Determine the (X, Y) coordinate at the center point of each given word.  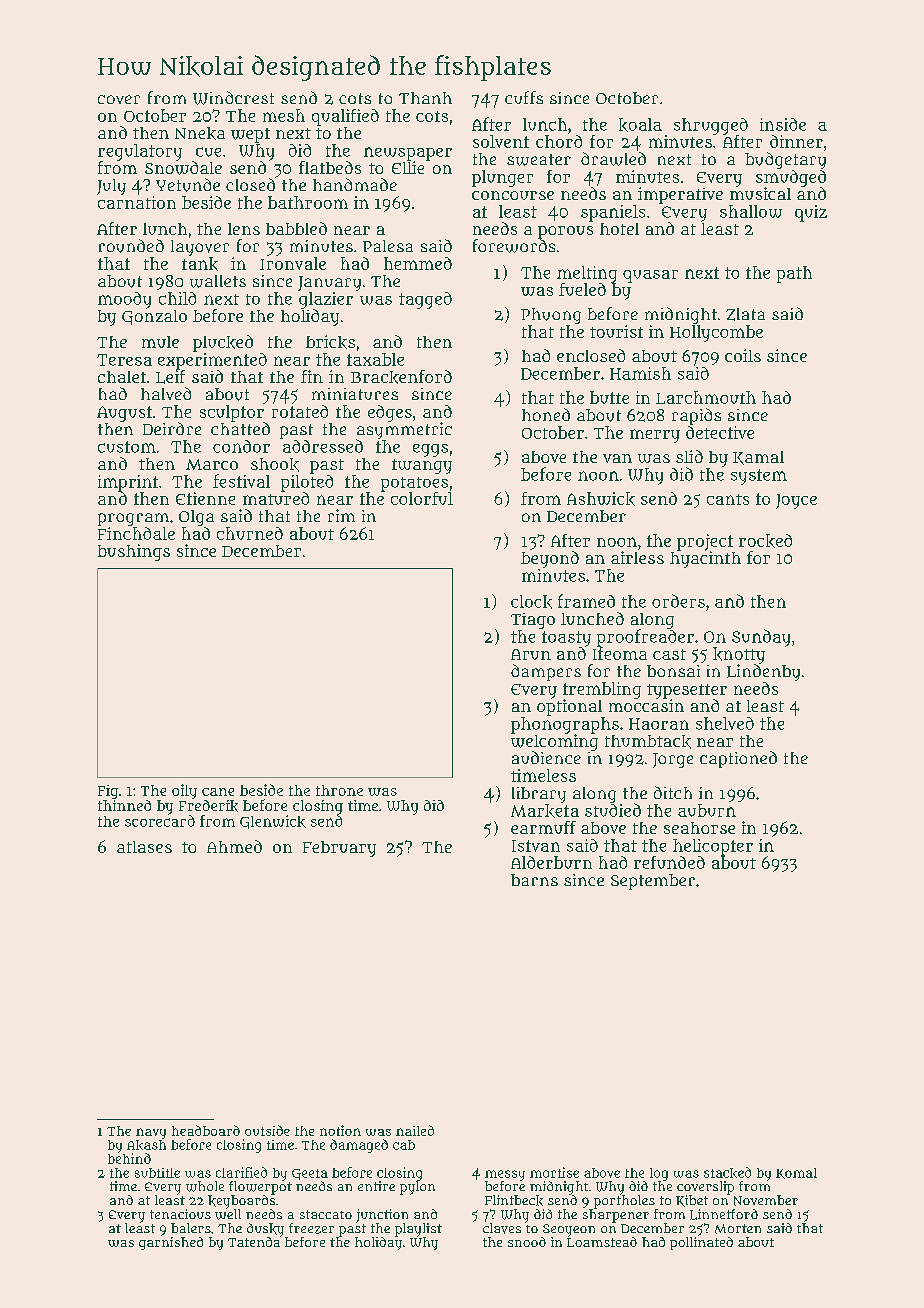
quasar (650, 276)
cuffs (524, 97)
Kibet (692, 1201)
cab (404, 1145)
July (111, 187)
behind (129, 1158)
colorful (422, 498)
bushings (134, 552)
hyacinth (705, 559)
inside (783, 124)
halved (166, 393)
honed (546, 414)
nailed (415, 1130)
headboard (206, 1130)
